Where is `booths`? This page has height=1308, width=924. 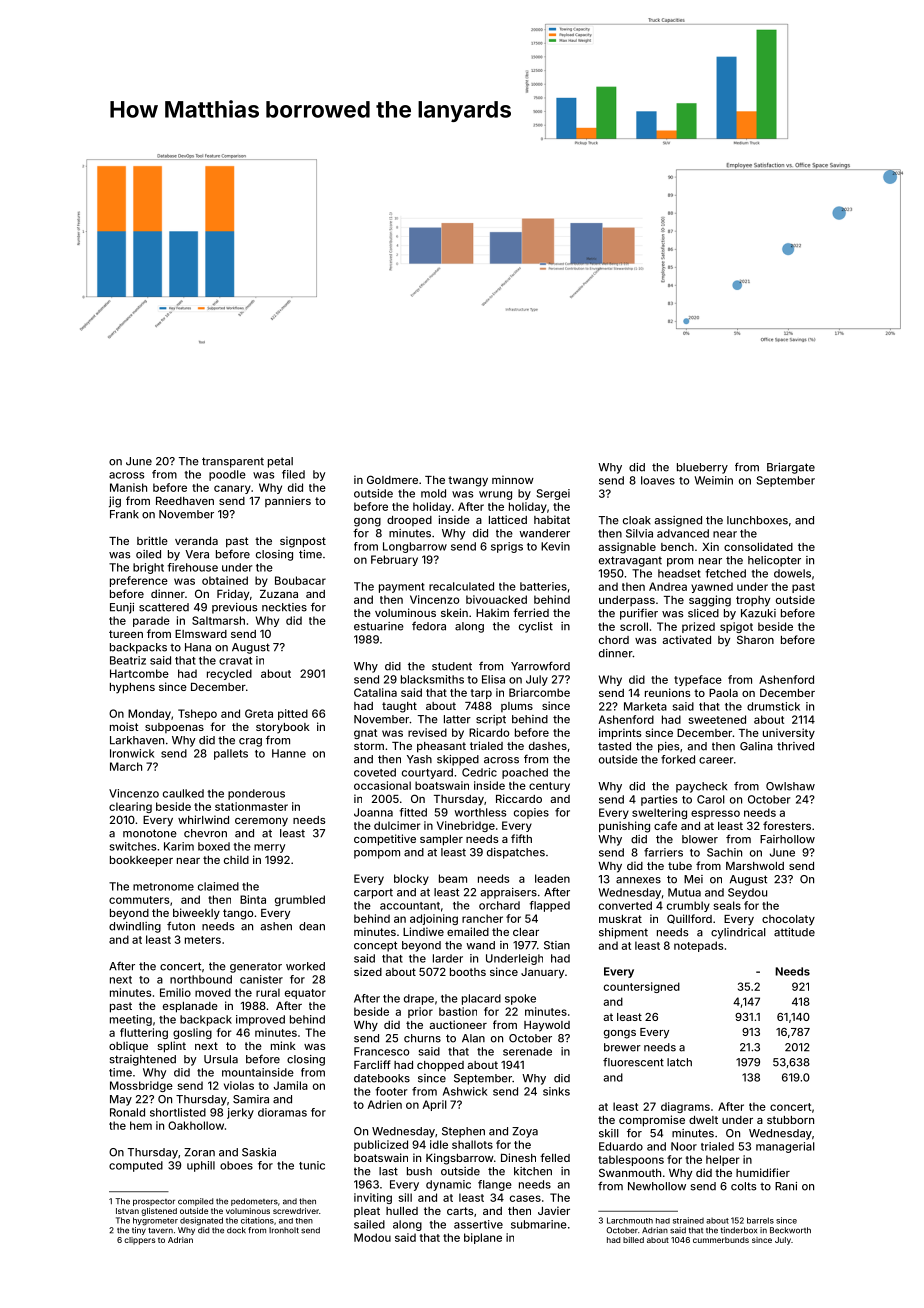
booths is located at coordinates (468, 972).
